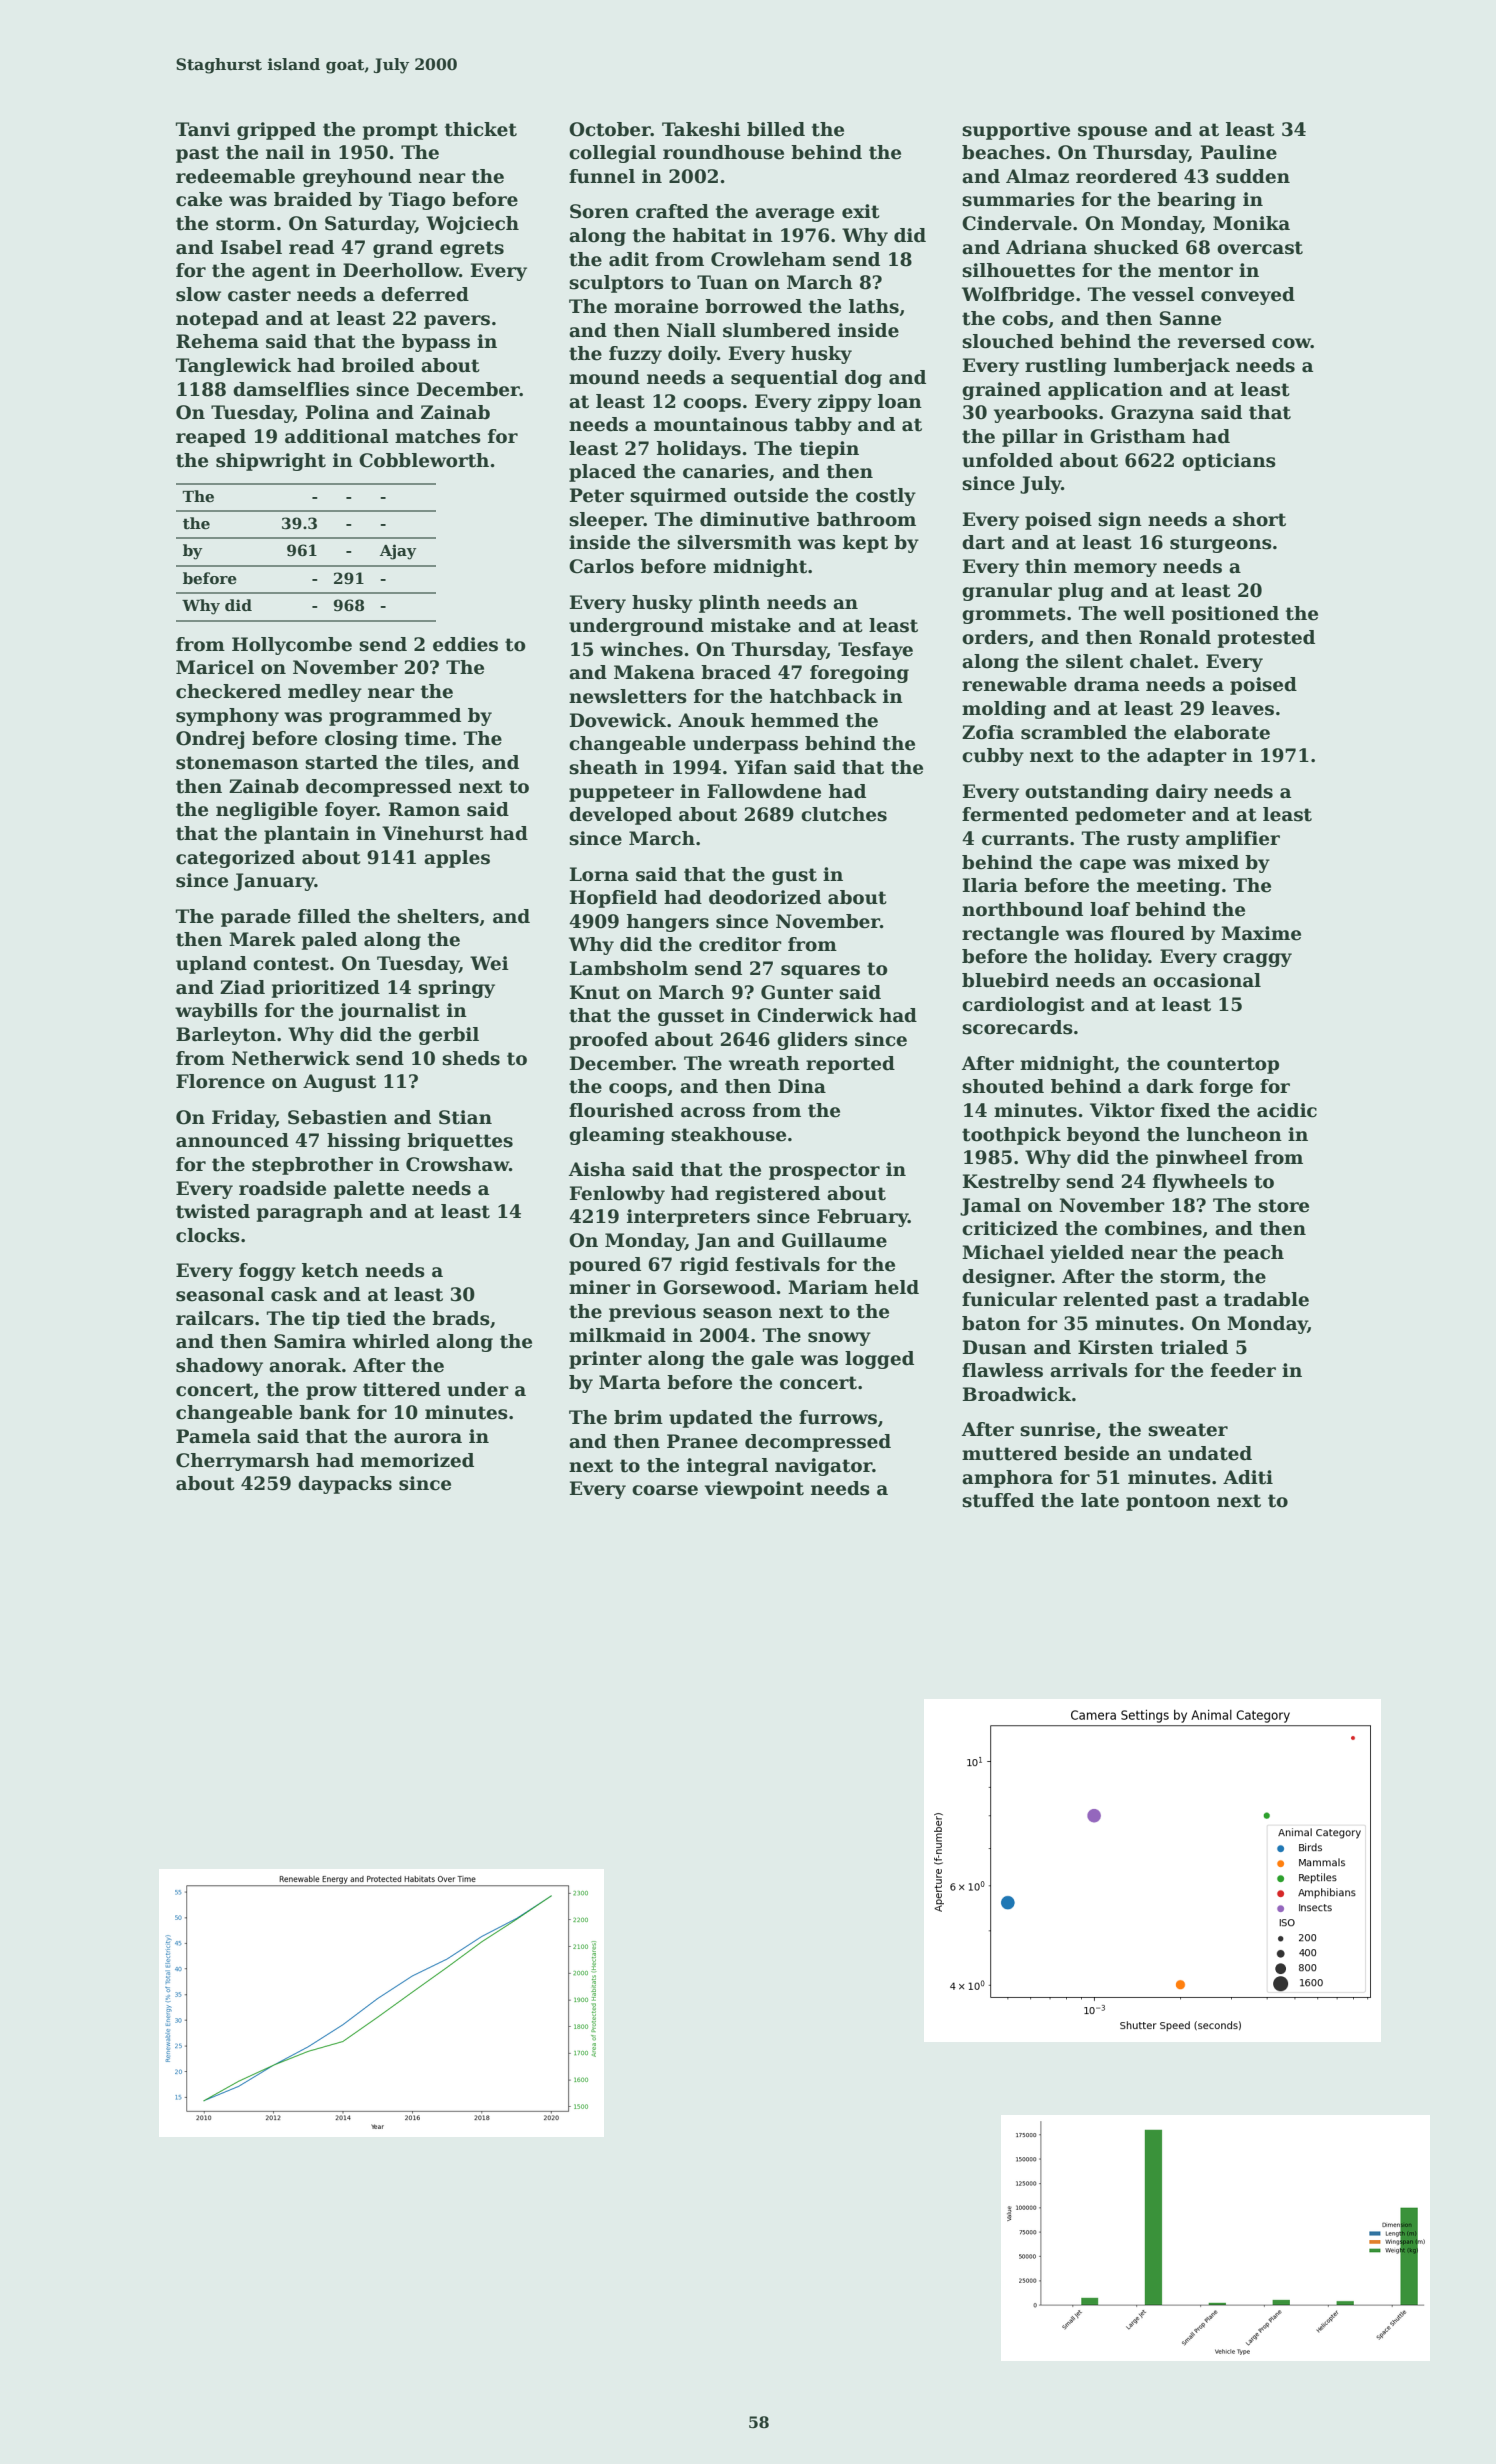 This image has width=1496, height=2464. What do you see at coordinates (764, 1063) in the image?
I see `wreath` at bounding box center [764, 1063].
